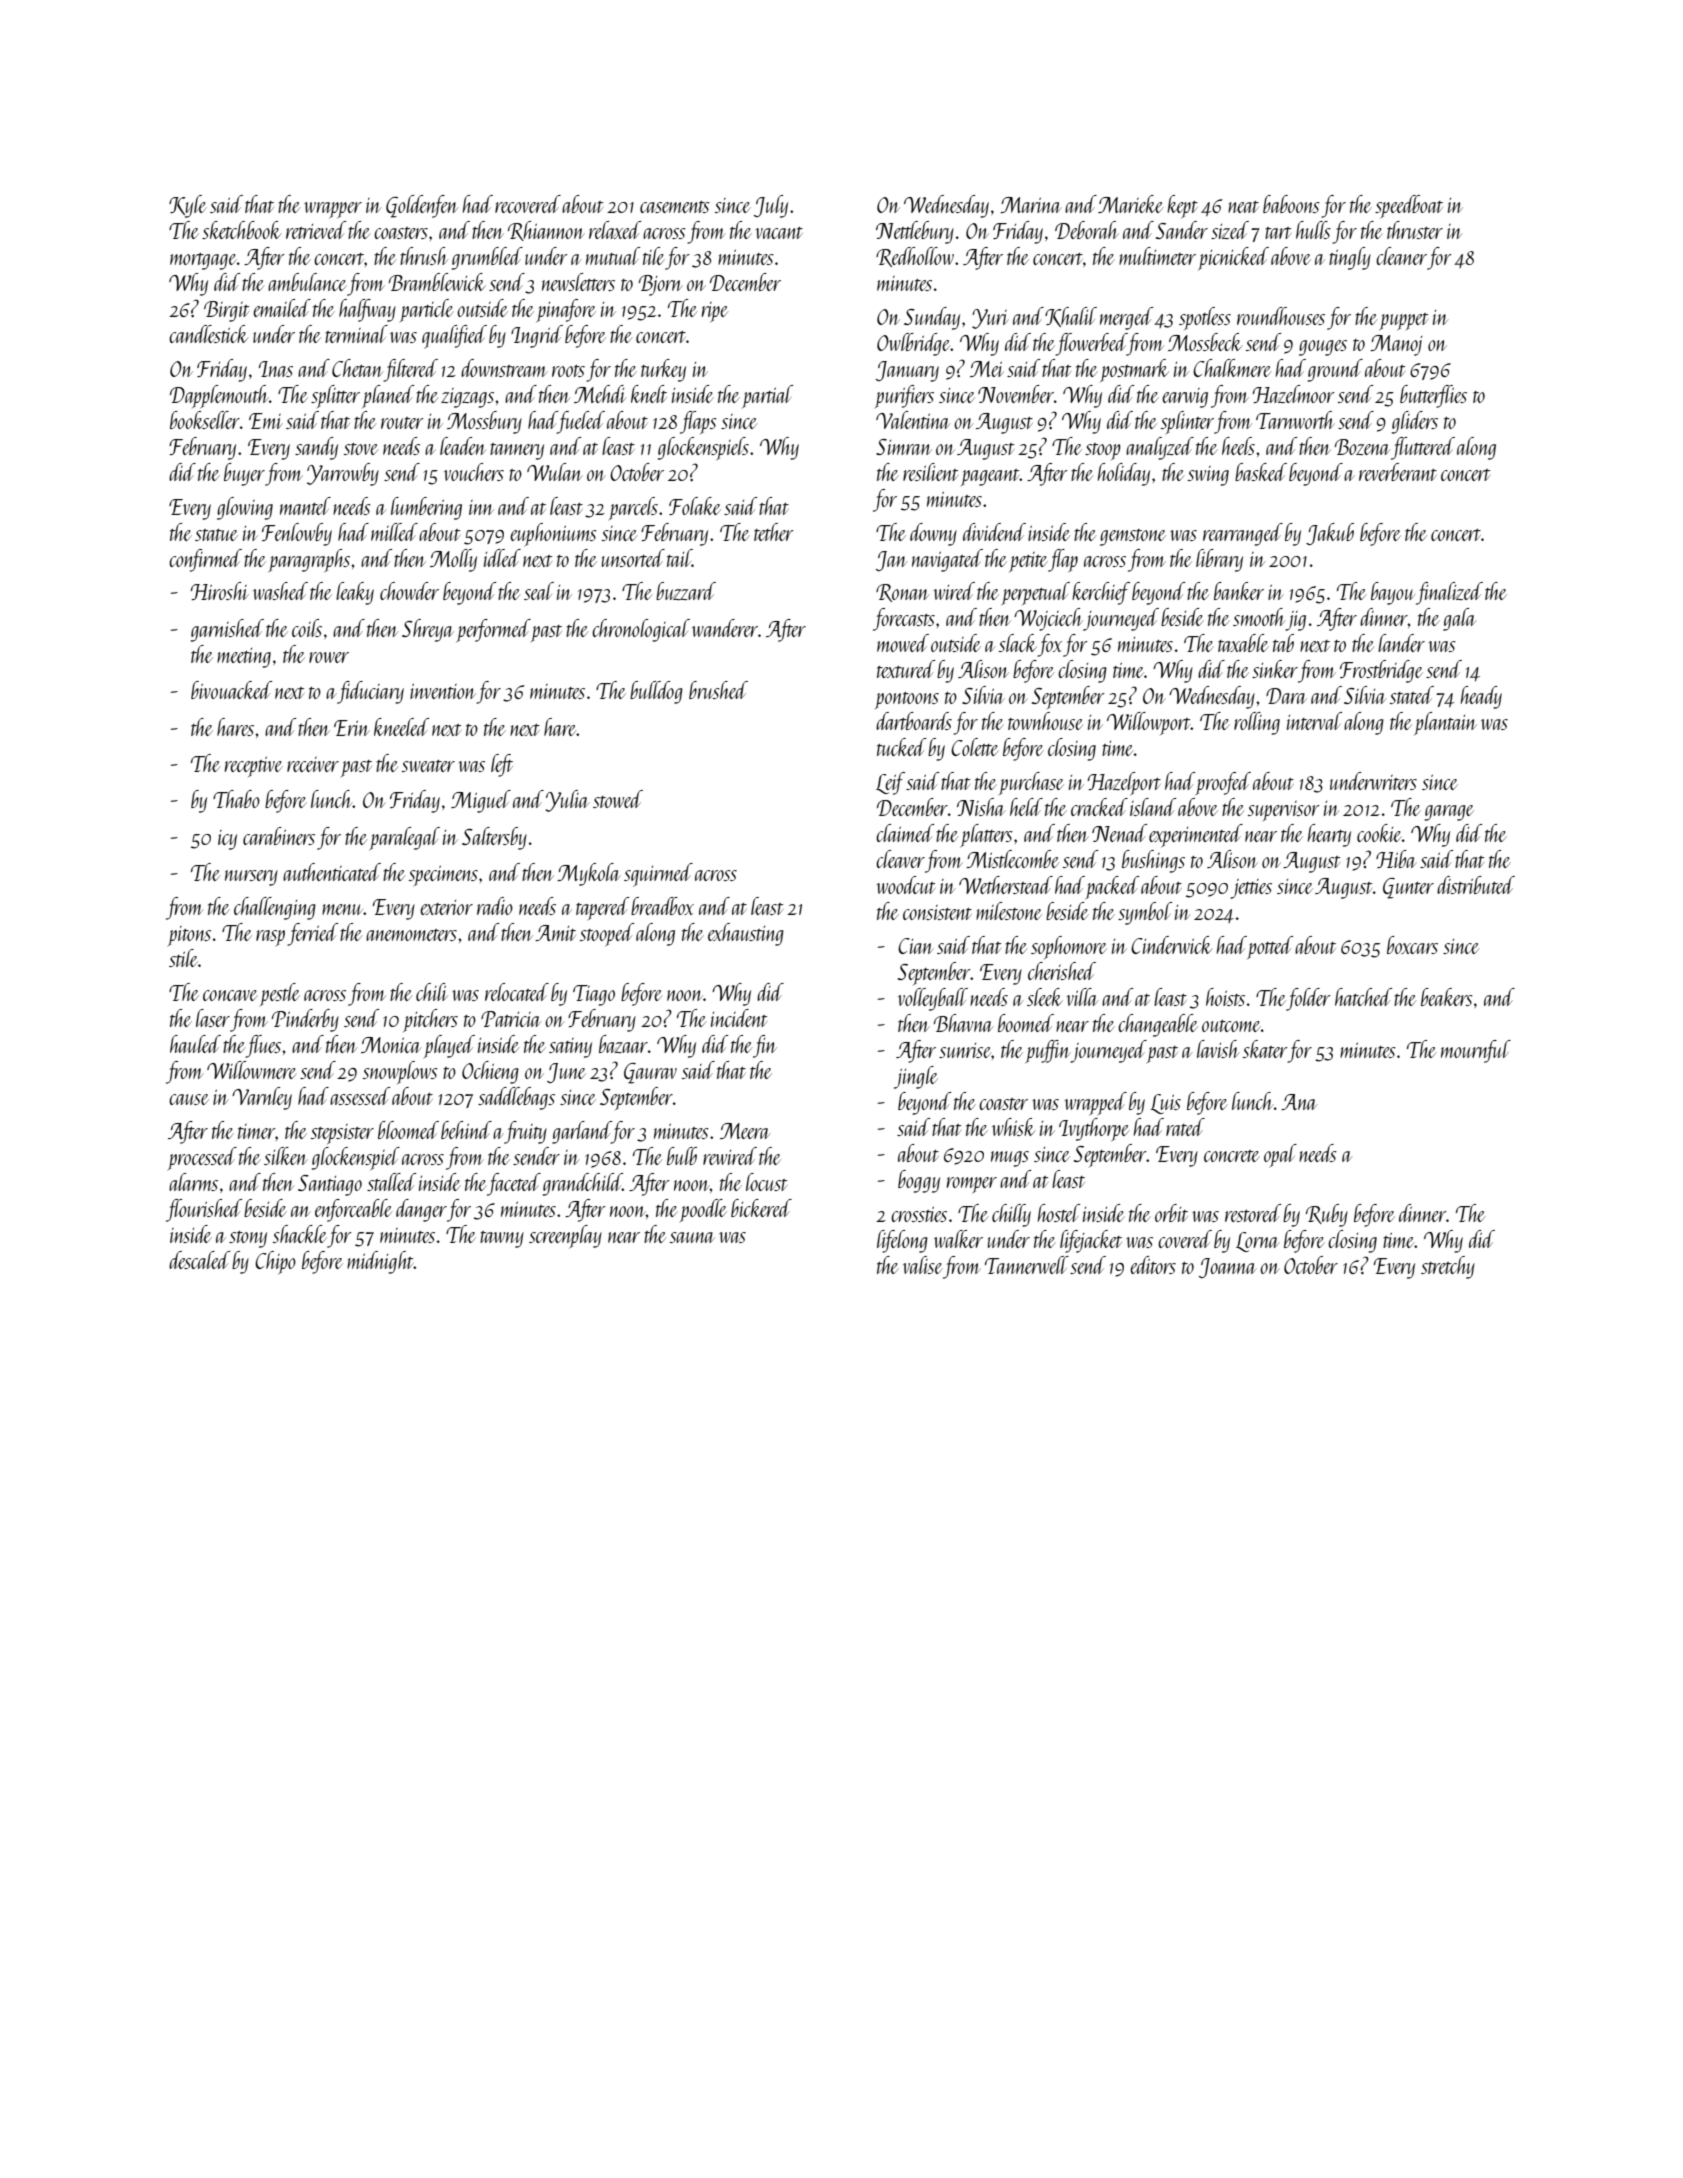  Describe the element at coordinates (1031, 783) in the document. I see `purchase` at that location.
